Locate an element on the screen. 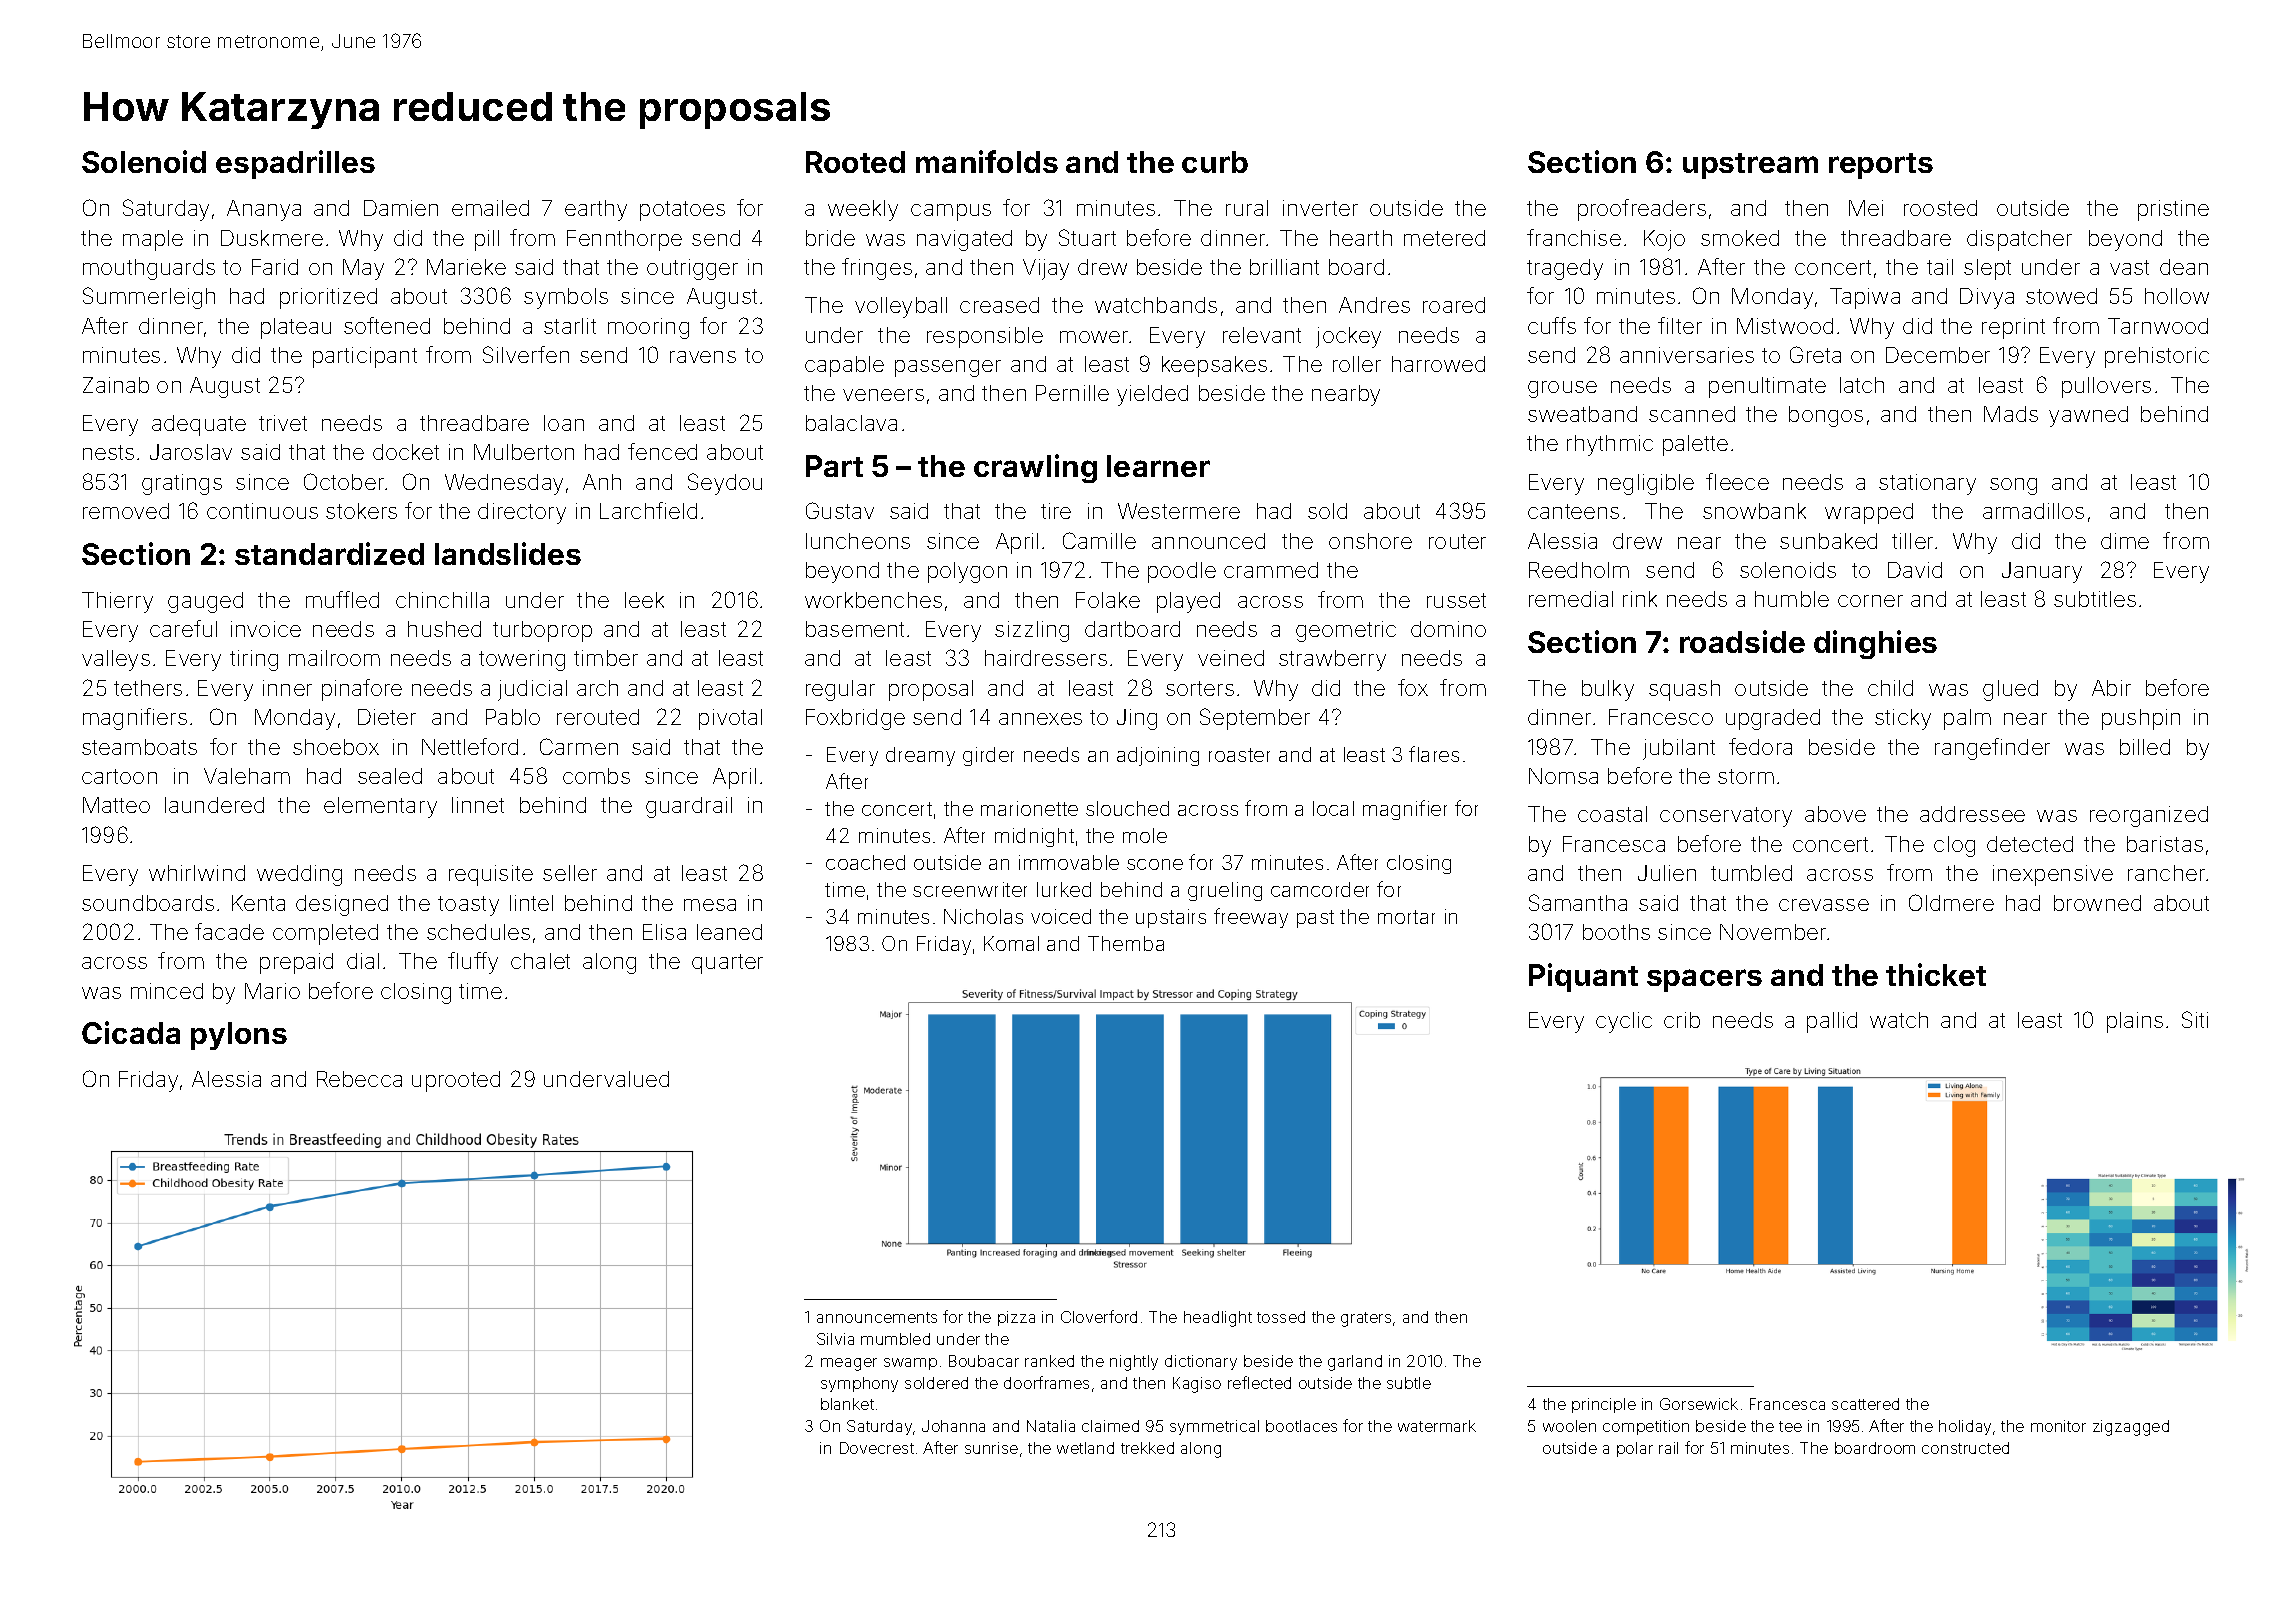 The height and width of the screenshot is (1620, 2292). Gorsewick is located at coordinates (1699, 1404).
